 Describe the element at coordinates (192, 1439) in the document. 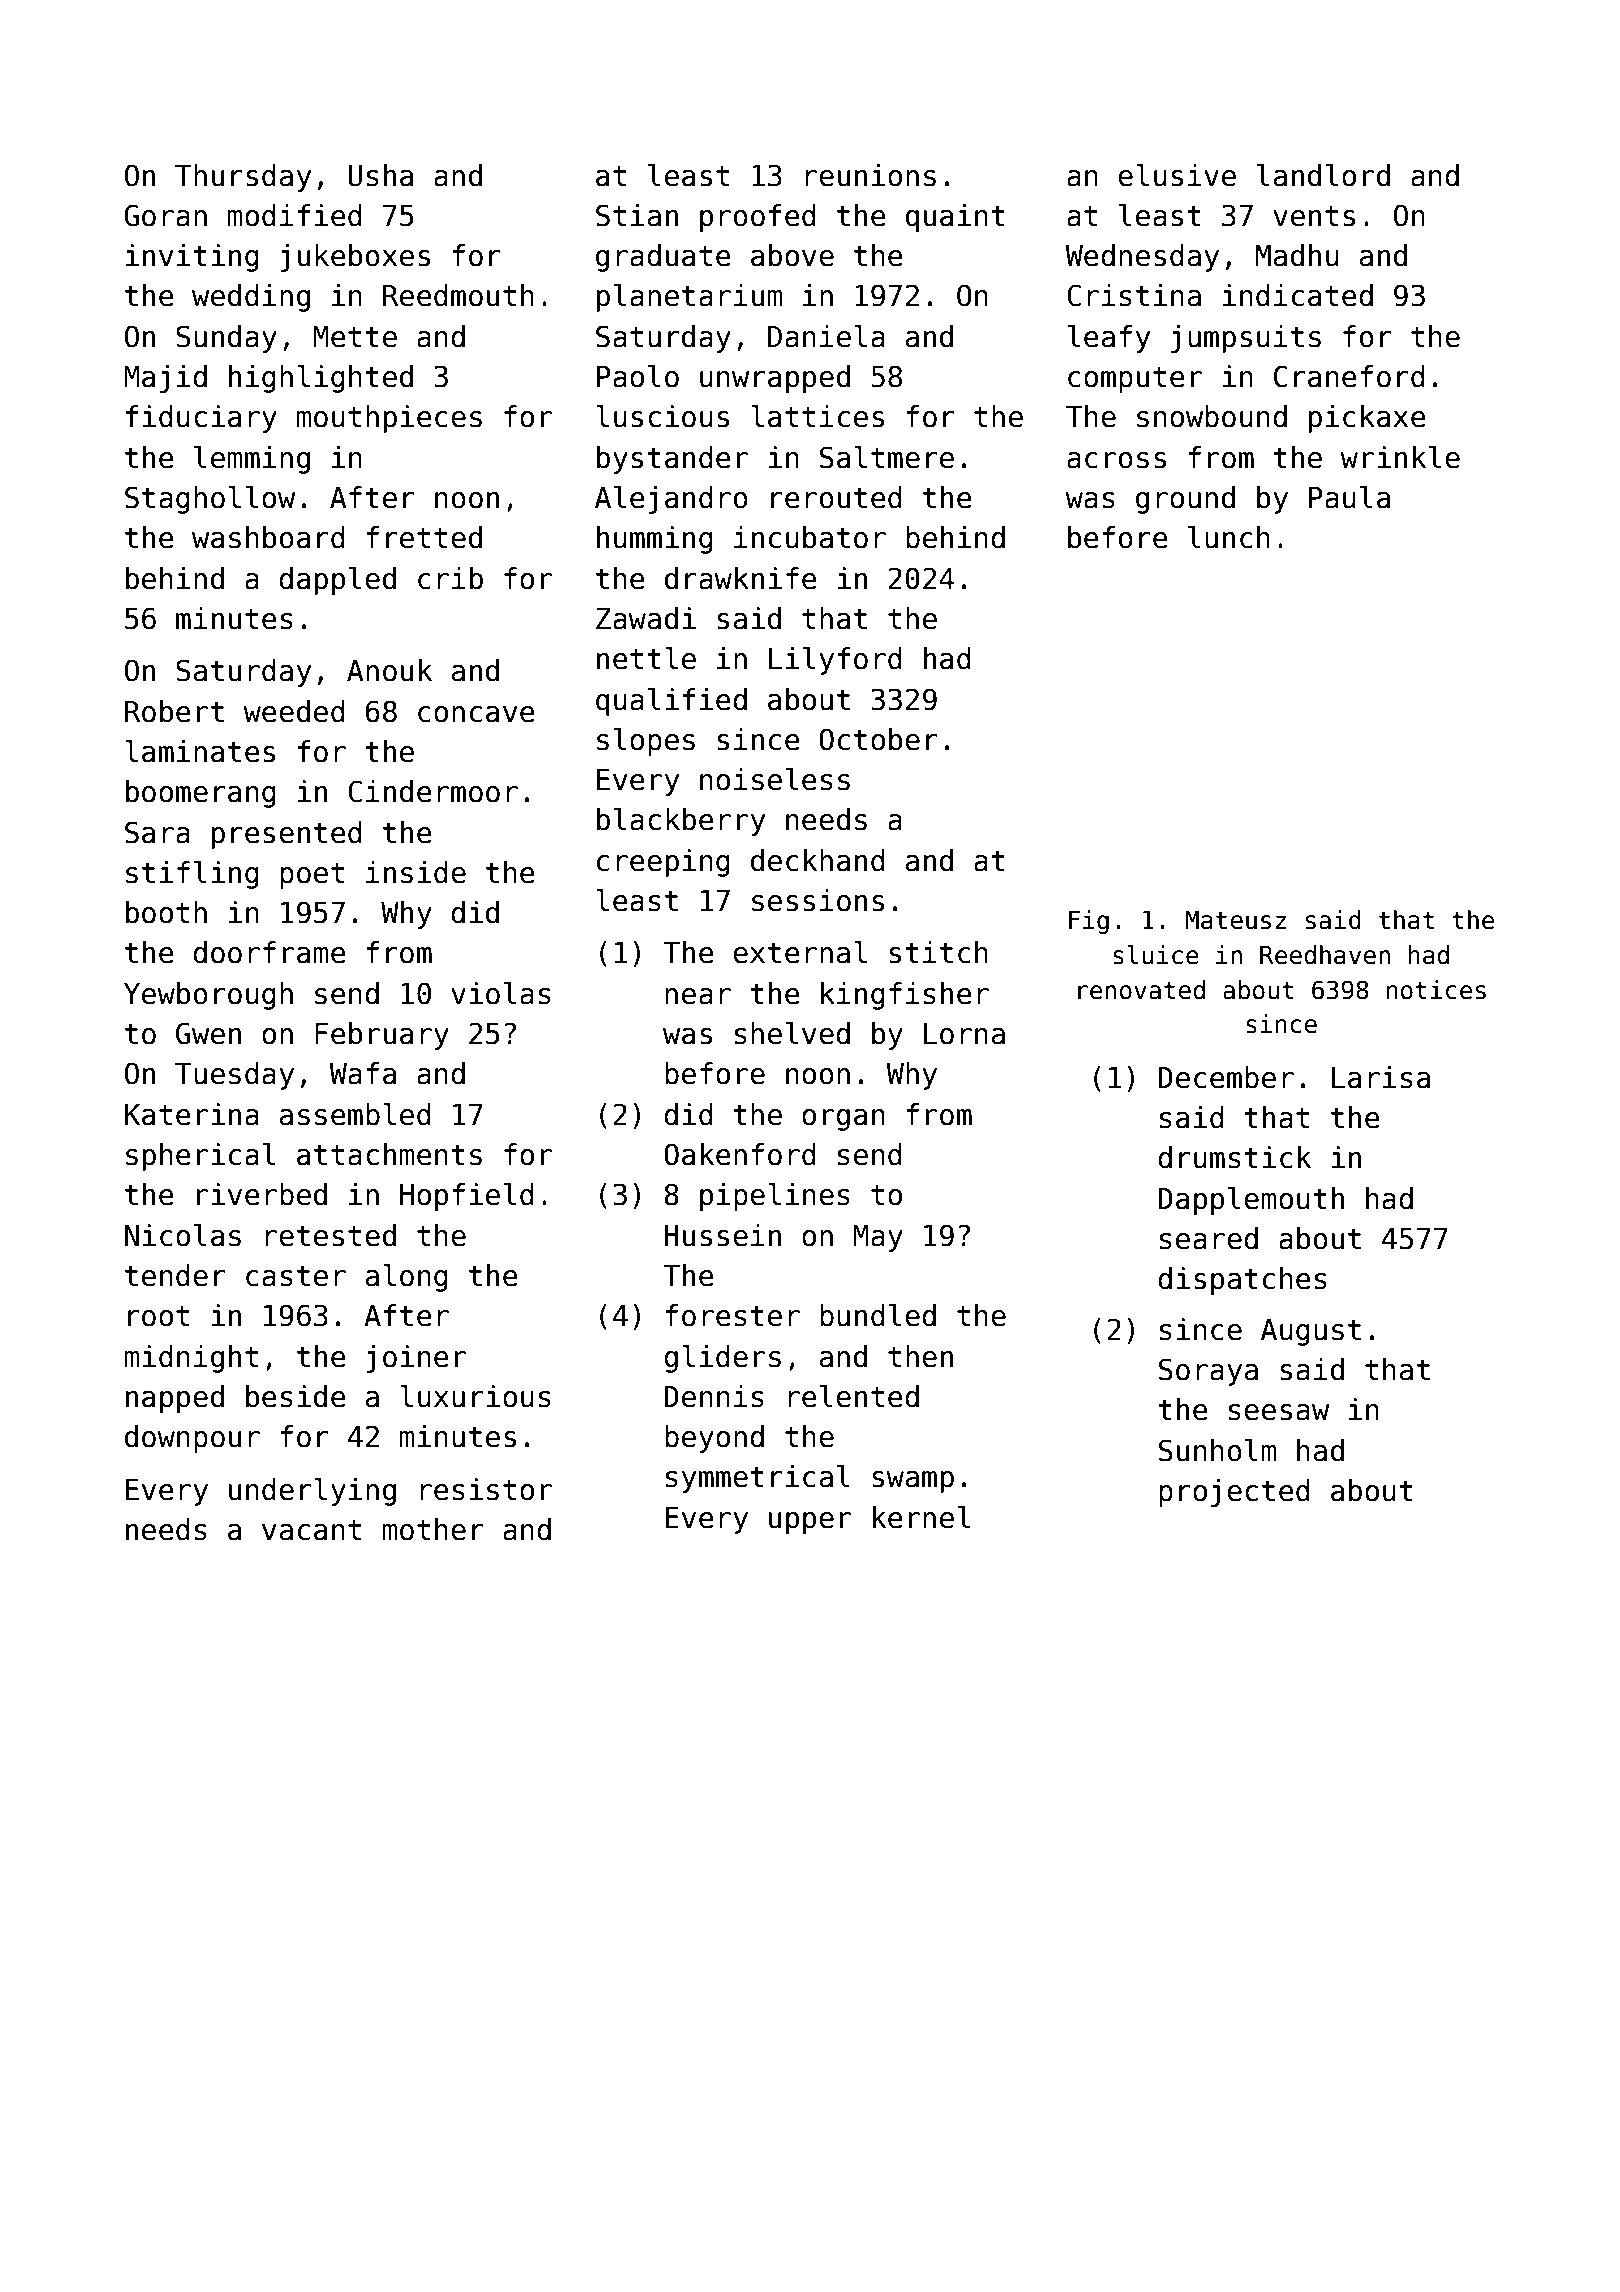

I see `downpour` at that location.
